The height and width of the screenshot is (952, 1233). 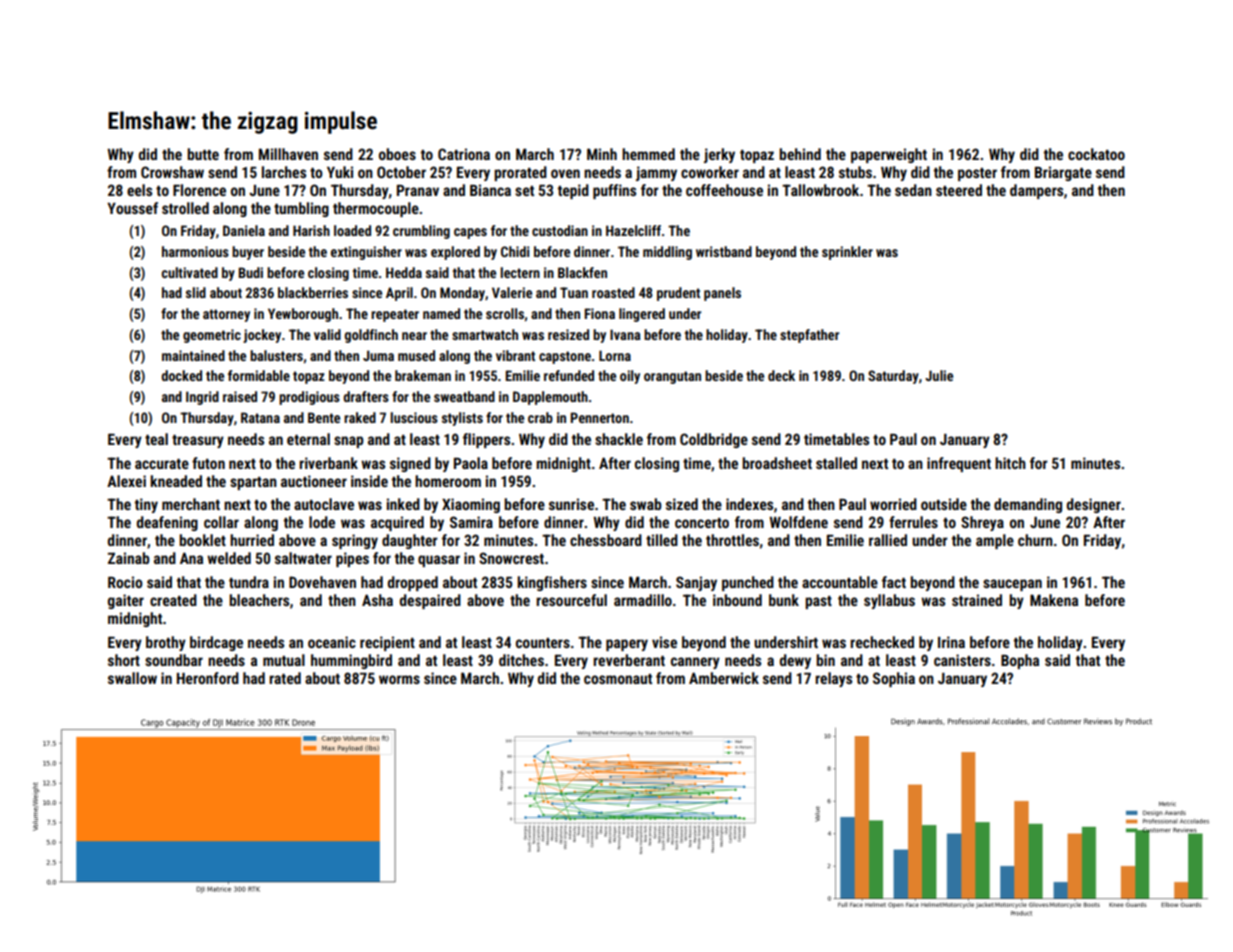 What do you see at coordinates (599, 417) in the screenshot?
I see `Pennerton` at bounding box center [599, 417].
